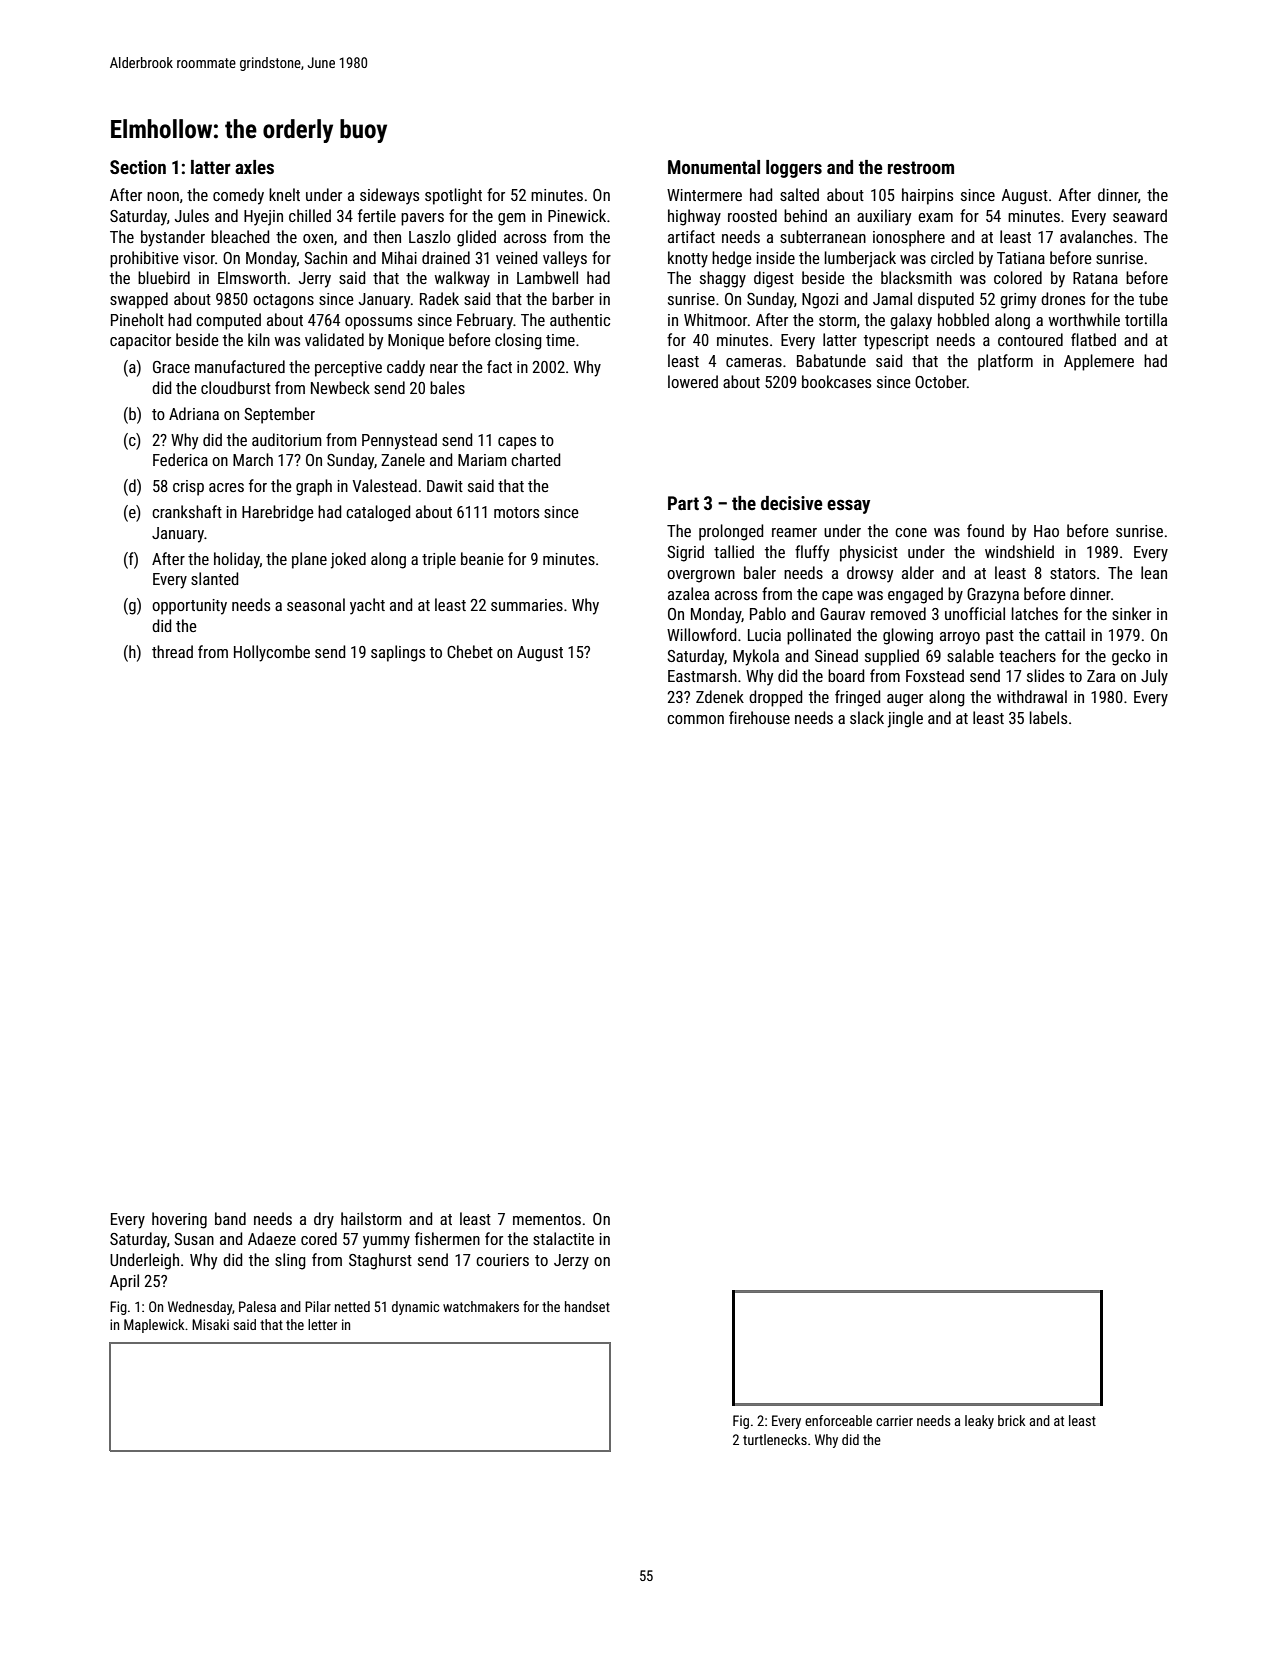 This document has width=1278, height=1653. Describe the element at coordinates (283, 301) in the document. I see `octagons` at that location.
